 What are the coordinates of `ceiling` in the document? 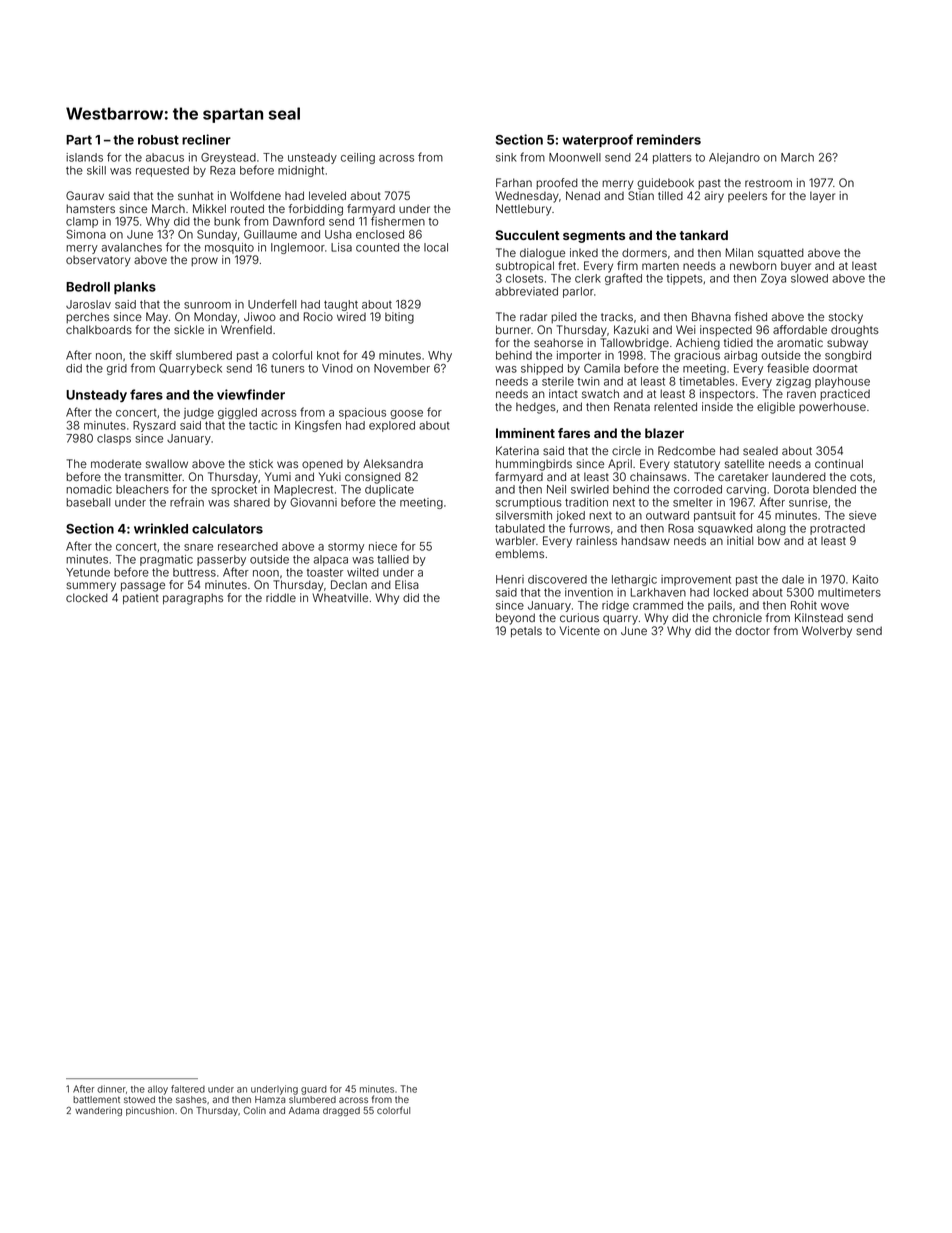 It's located at (358, 158).
